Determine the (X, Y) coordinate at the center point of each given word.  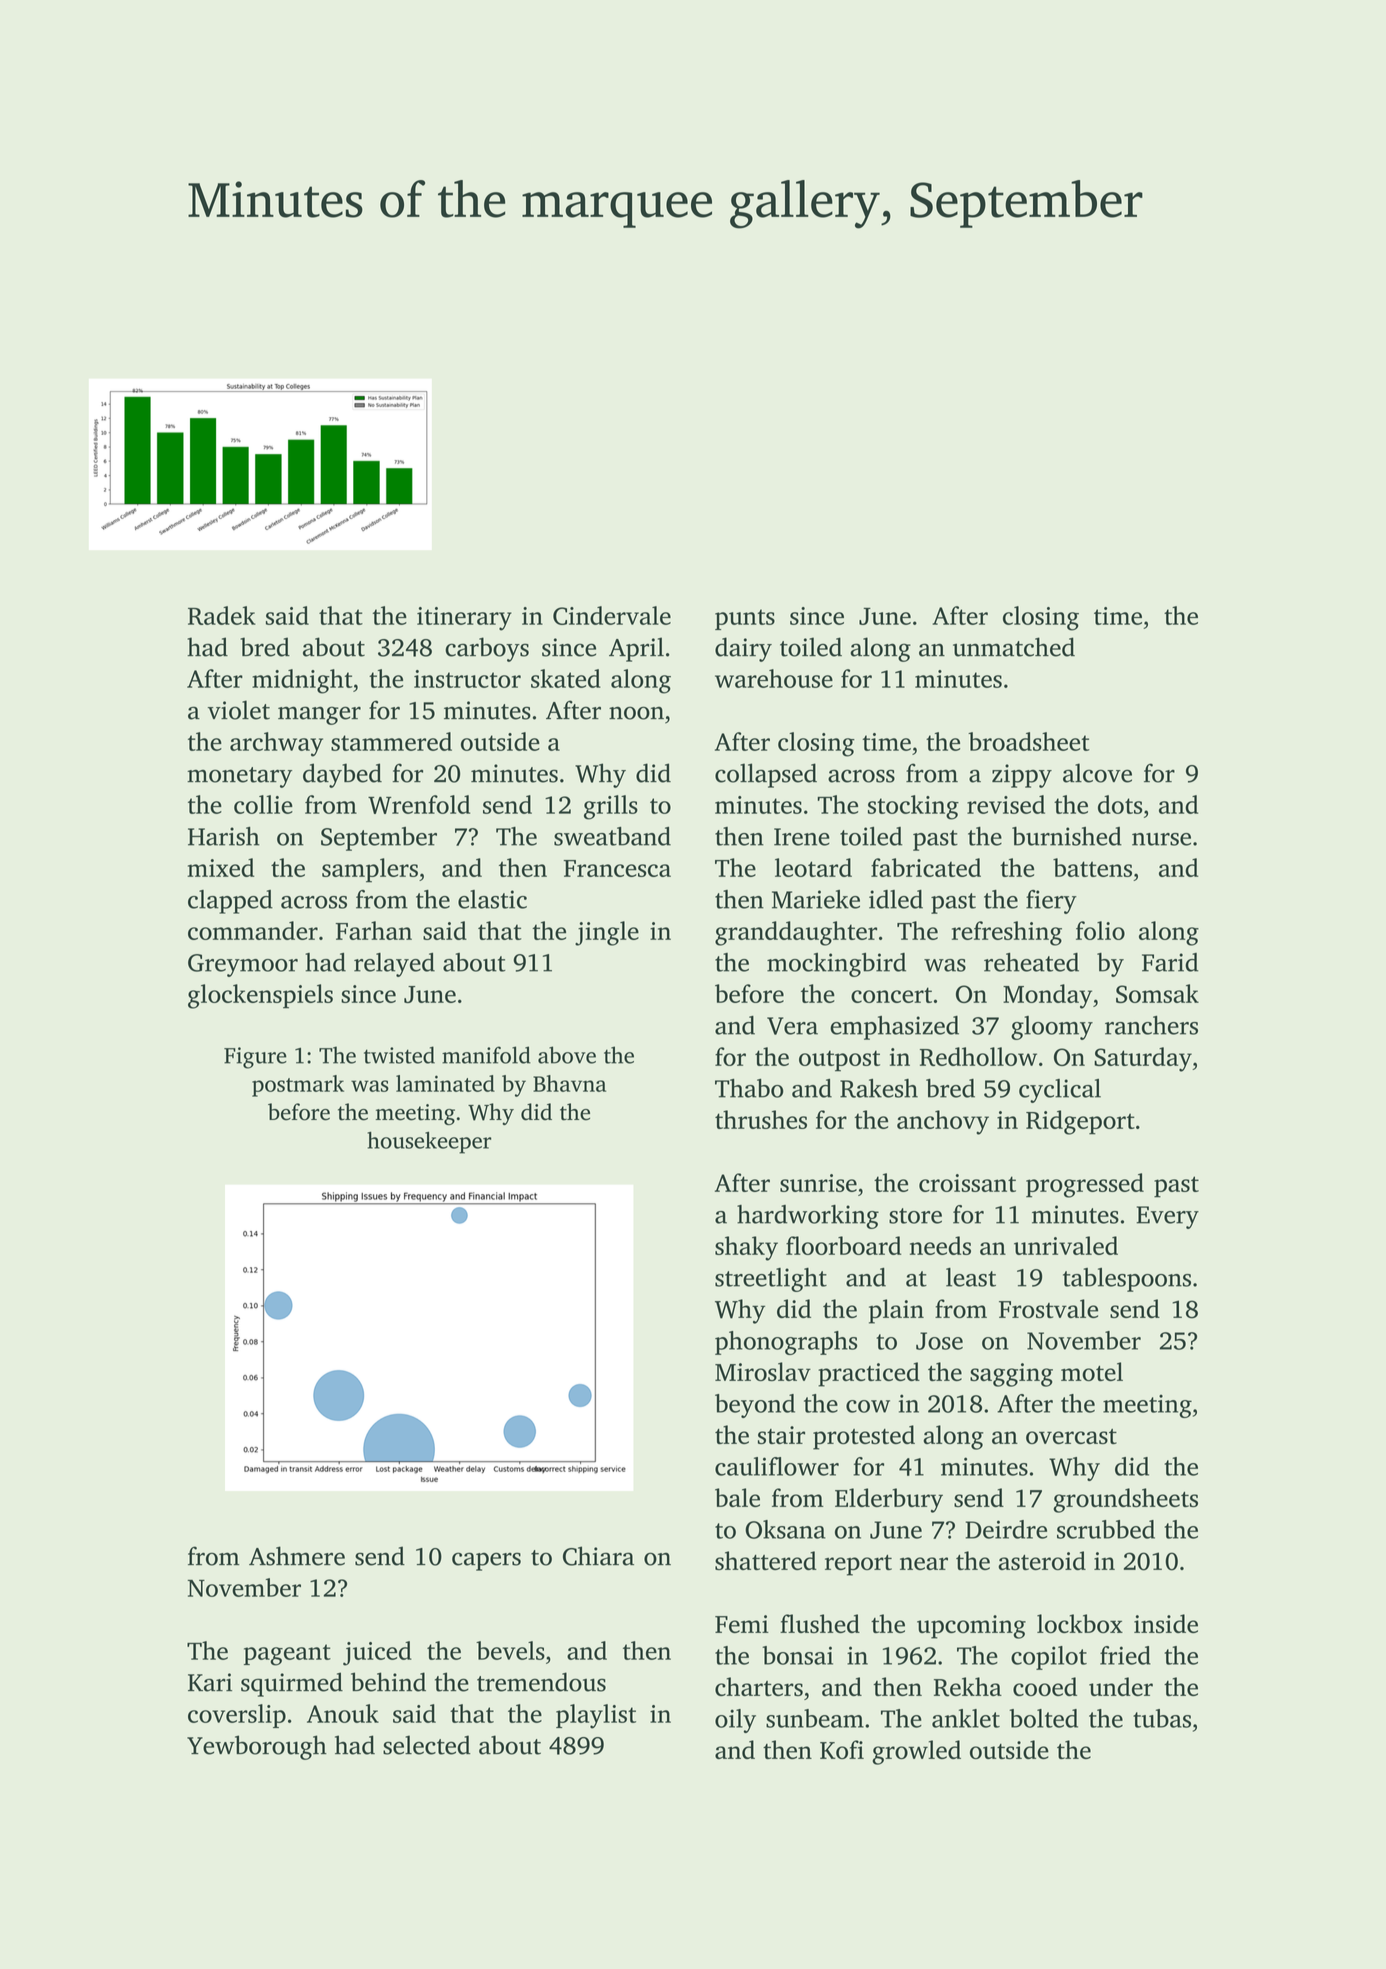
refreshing (1007, 933)
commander (253, 930)
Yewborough (257, 1747)
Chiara (598, 1556)
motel (1092, 1371)
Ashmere (297, 1556)
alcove (1097, 773)
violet (239, 710)
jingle (607, 933)
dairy (743, 649)
